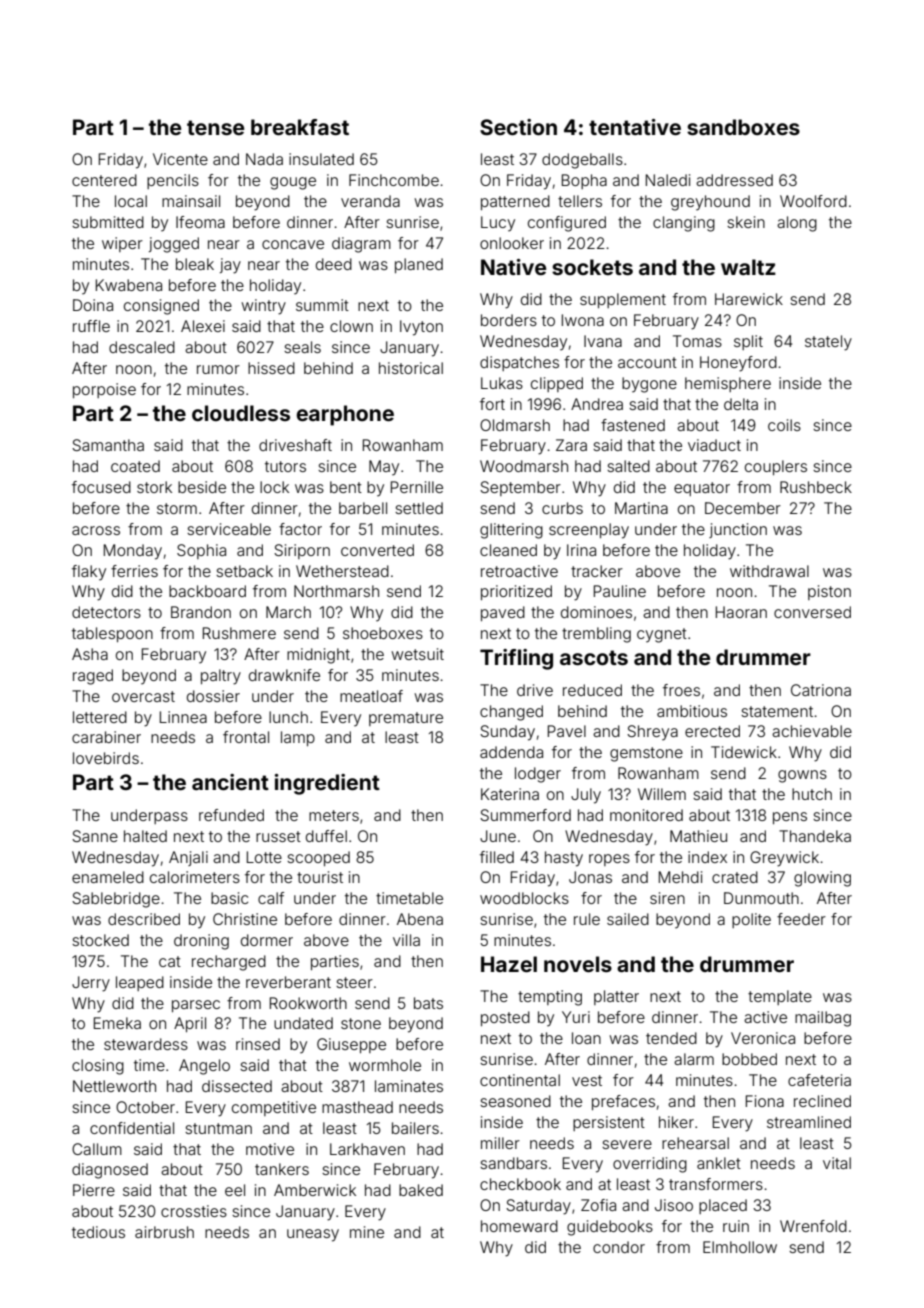 The image size is (924, 1308). Describe the element at coordinates (406, 719) in the page. I see `premature` at that location.
